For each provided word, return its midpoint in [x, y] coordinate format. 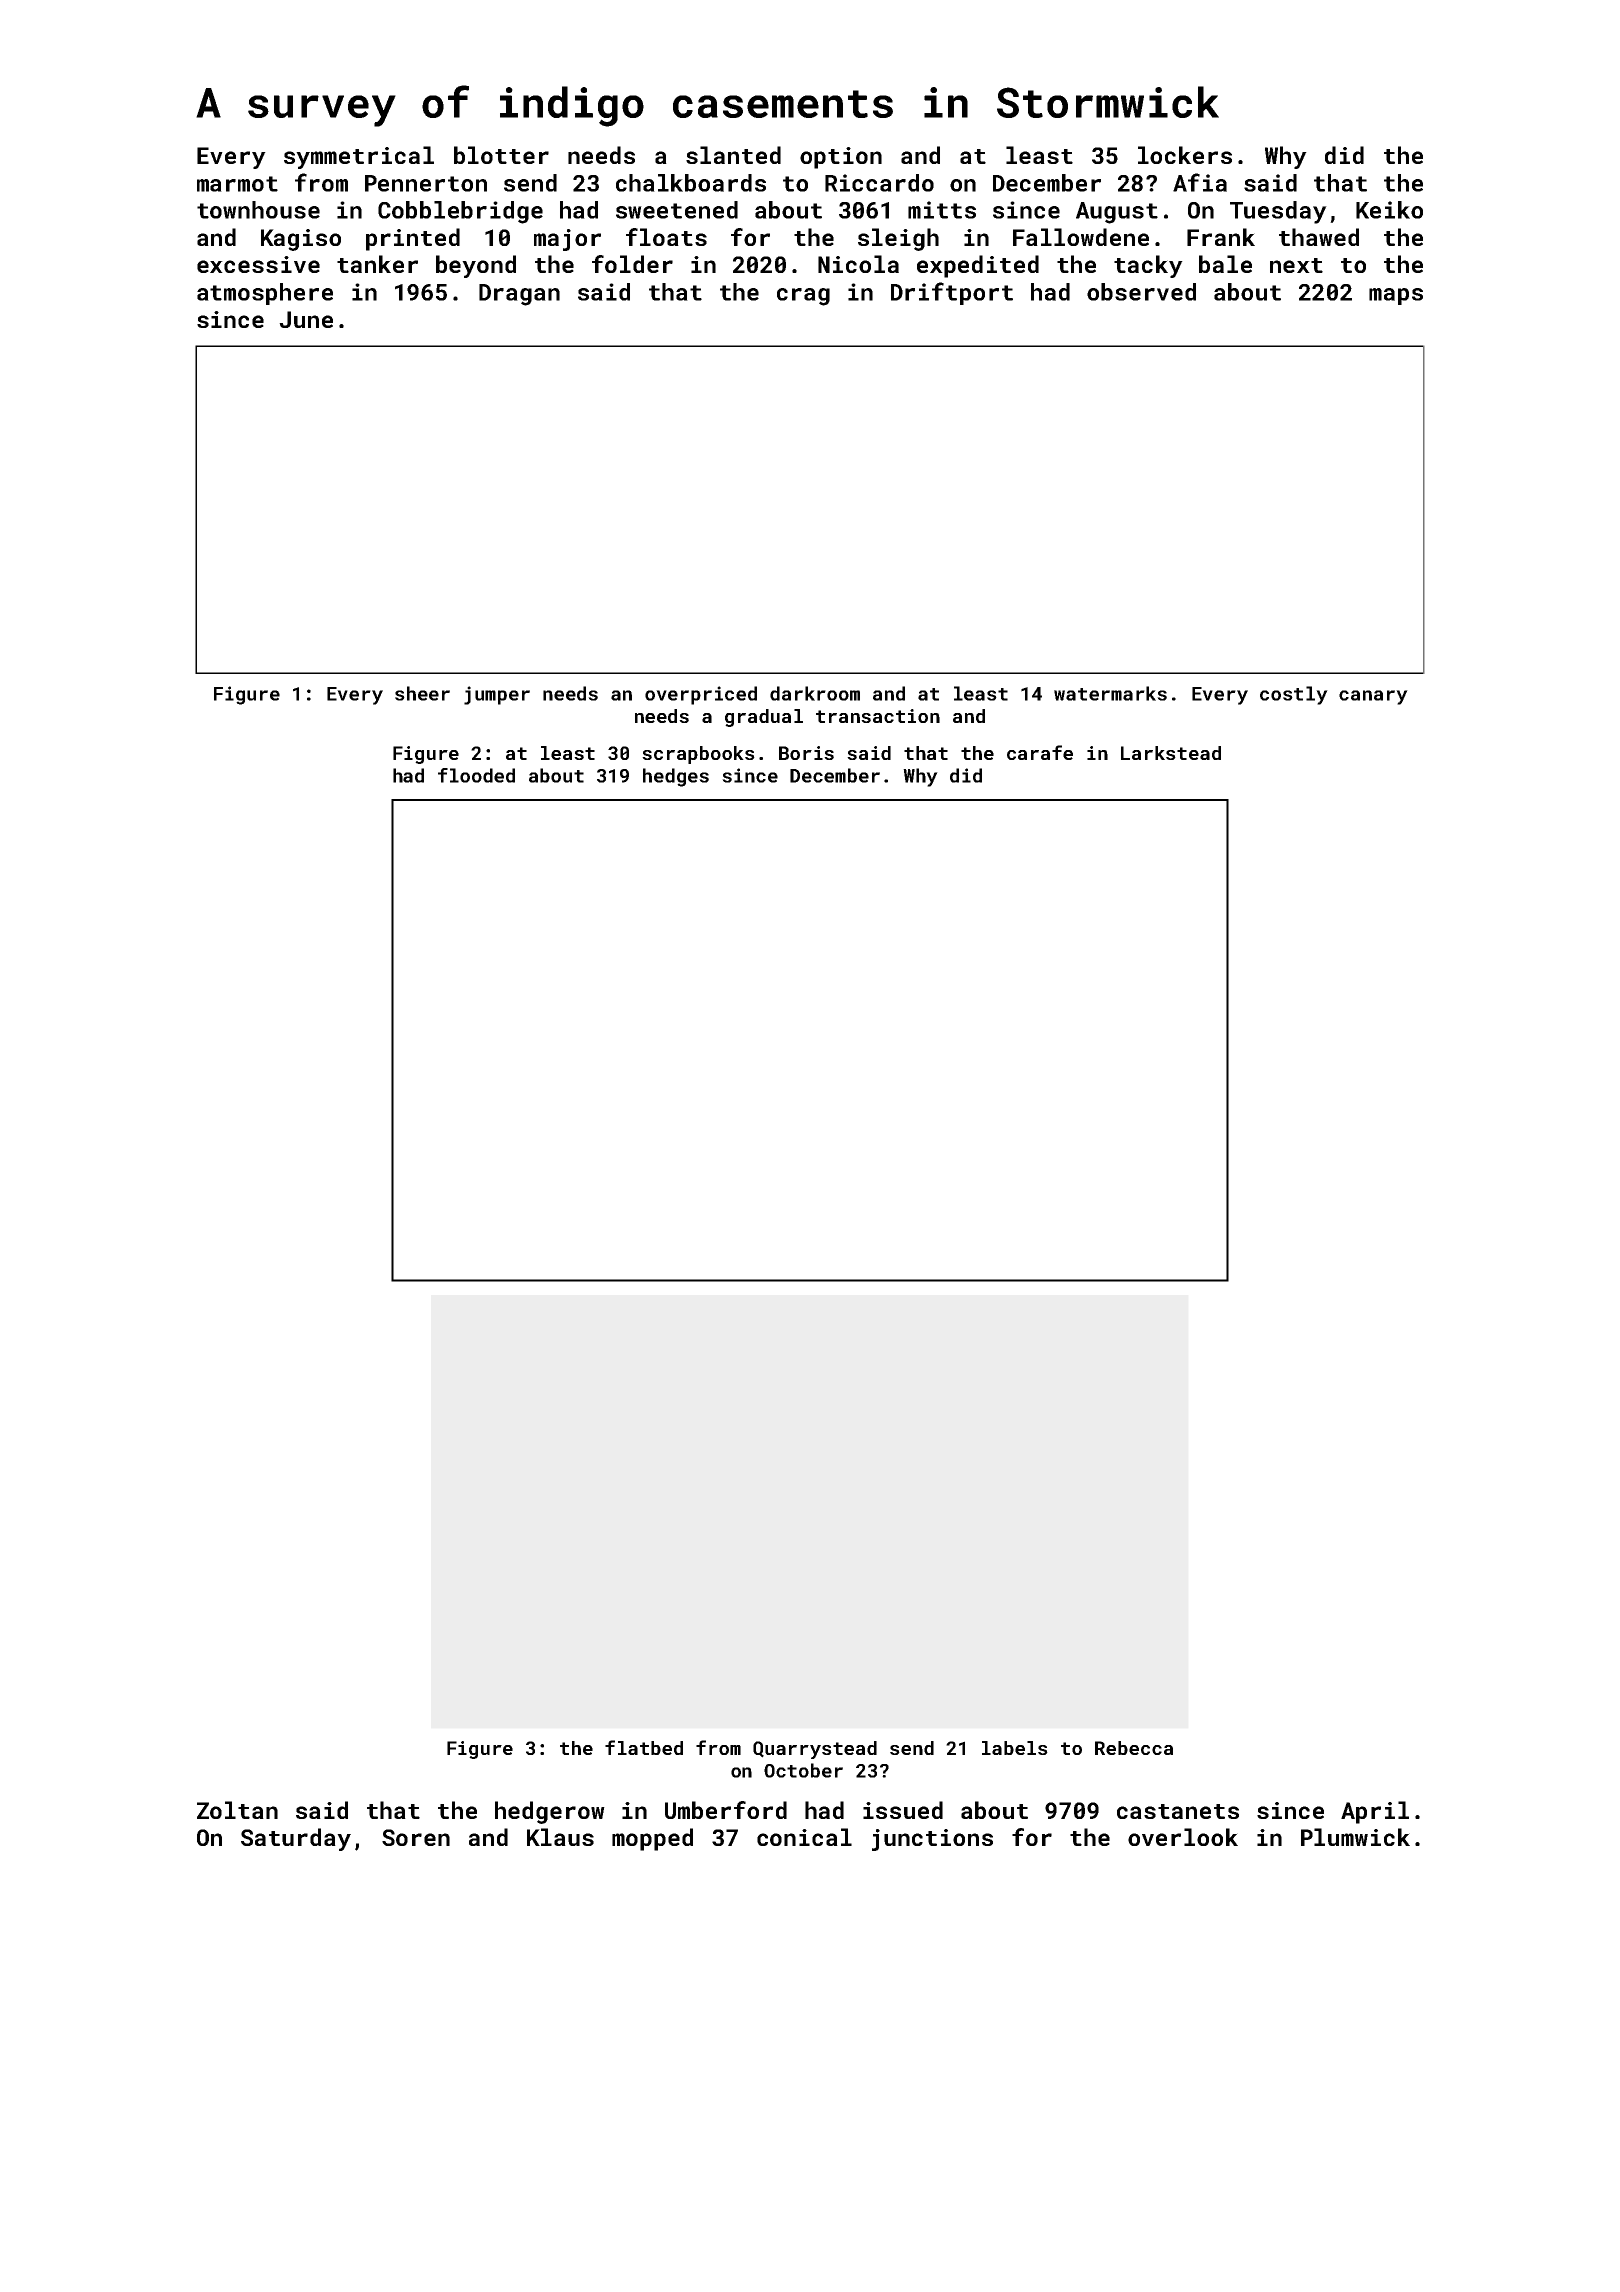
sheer [422, 693]
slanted [733, 155]
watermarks [1110, 693]
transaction [878, 716]
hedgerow [550, 1812]
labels [1015, 1748]
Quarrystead [815, 1750]
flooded [476, 775]
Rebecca [1134, 1748]
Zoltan [237, 1810]
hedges [676, 777]
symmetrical [359, 157]
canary [1373, 697]
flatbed [644, 1747]
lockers [1185, 155]
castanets [1178, 1811]
